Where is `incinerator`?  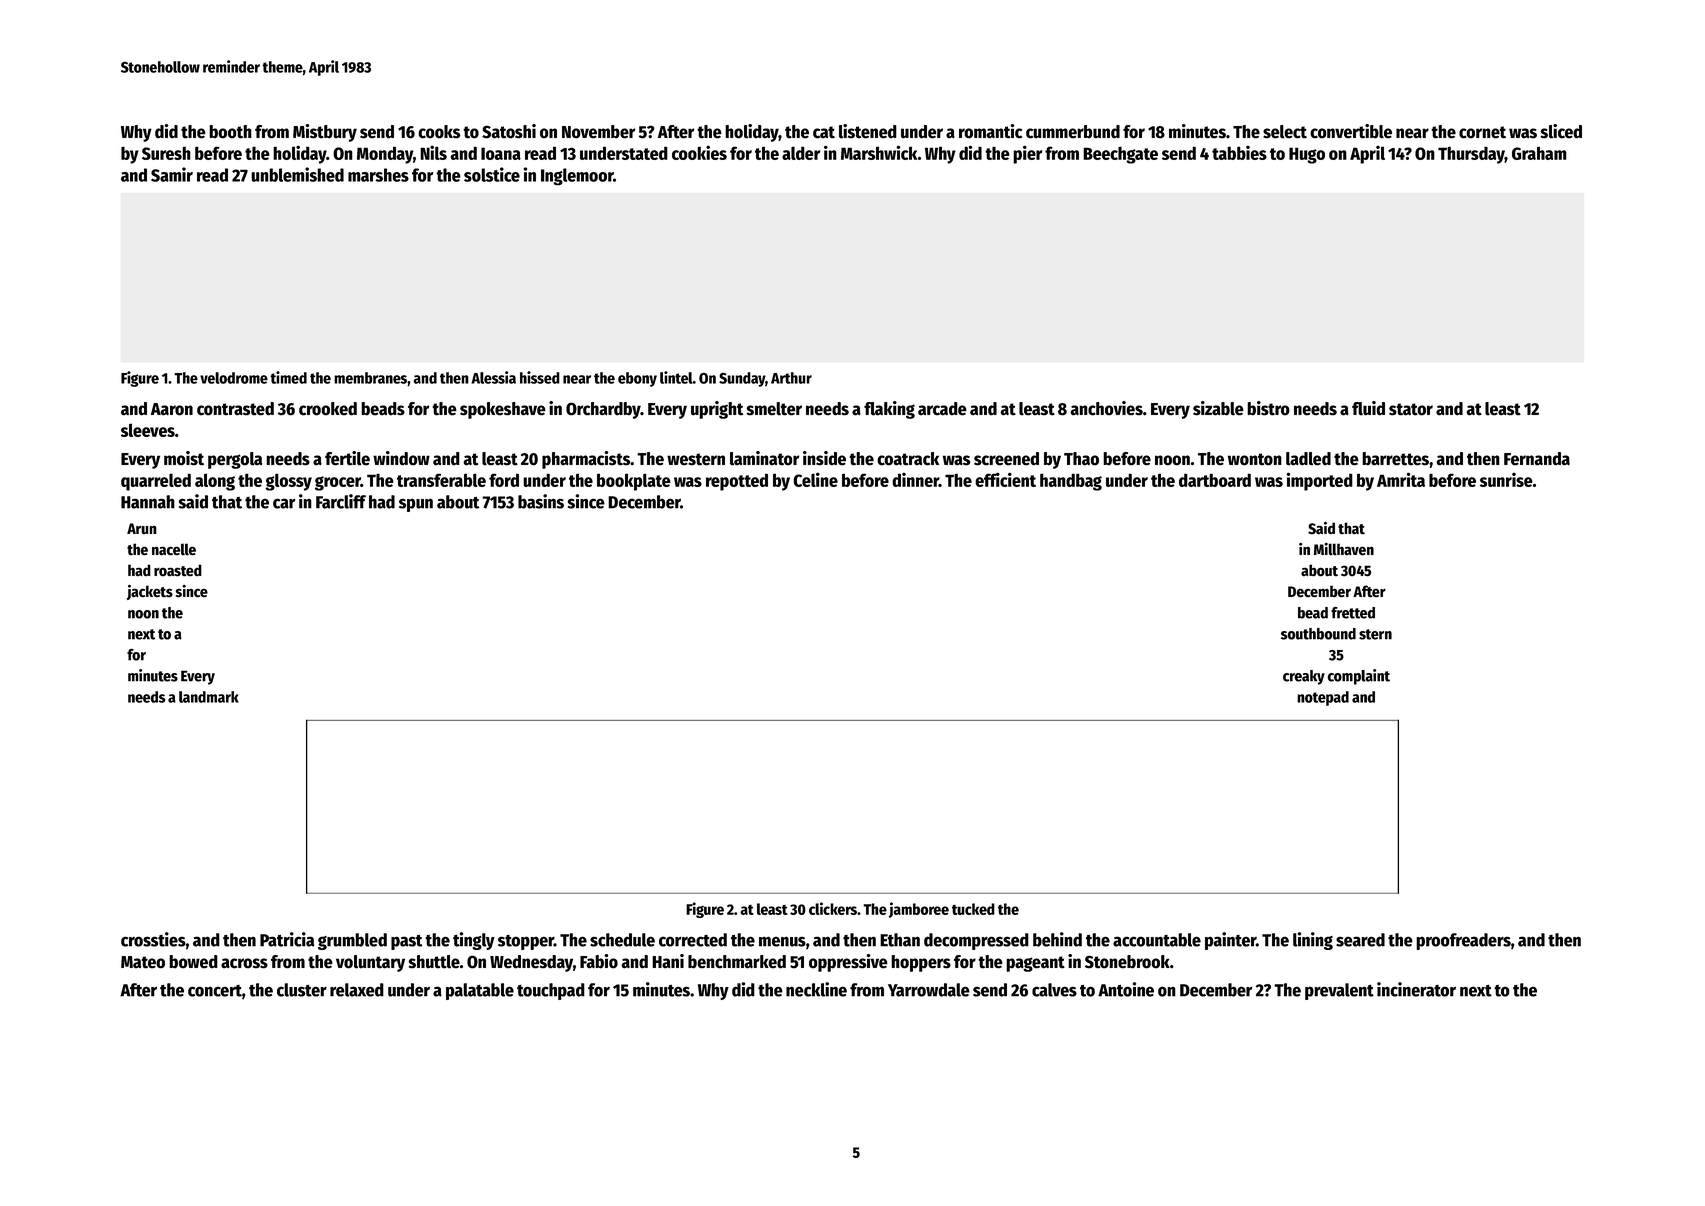 incinerator is located at coordinates (1416, 989).
